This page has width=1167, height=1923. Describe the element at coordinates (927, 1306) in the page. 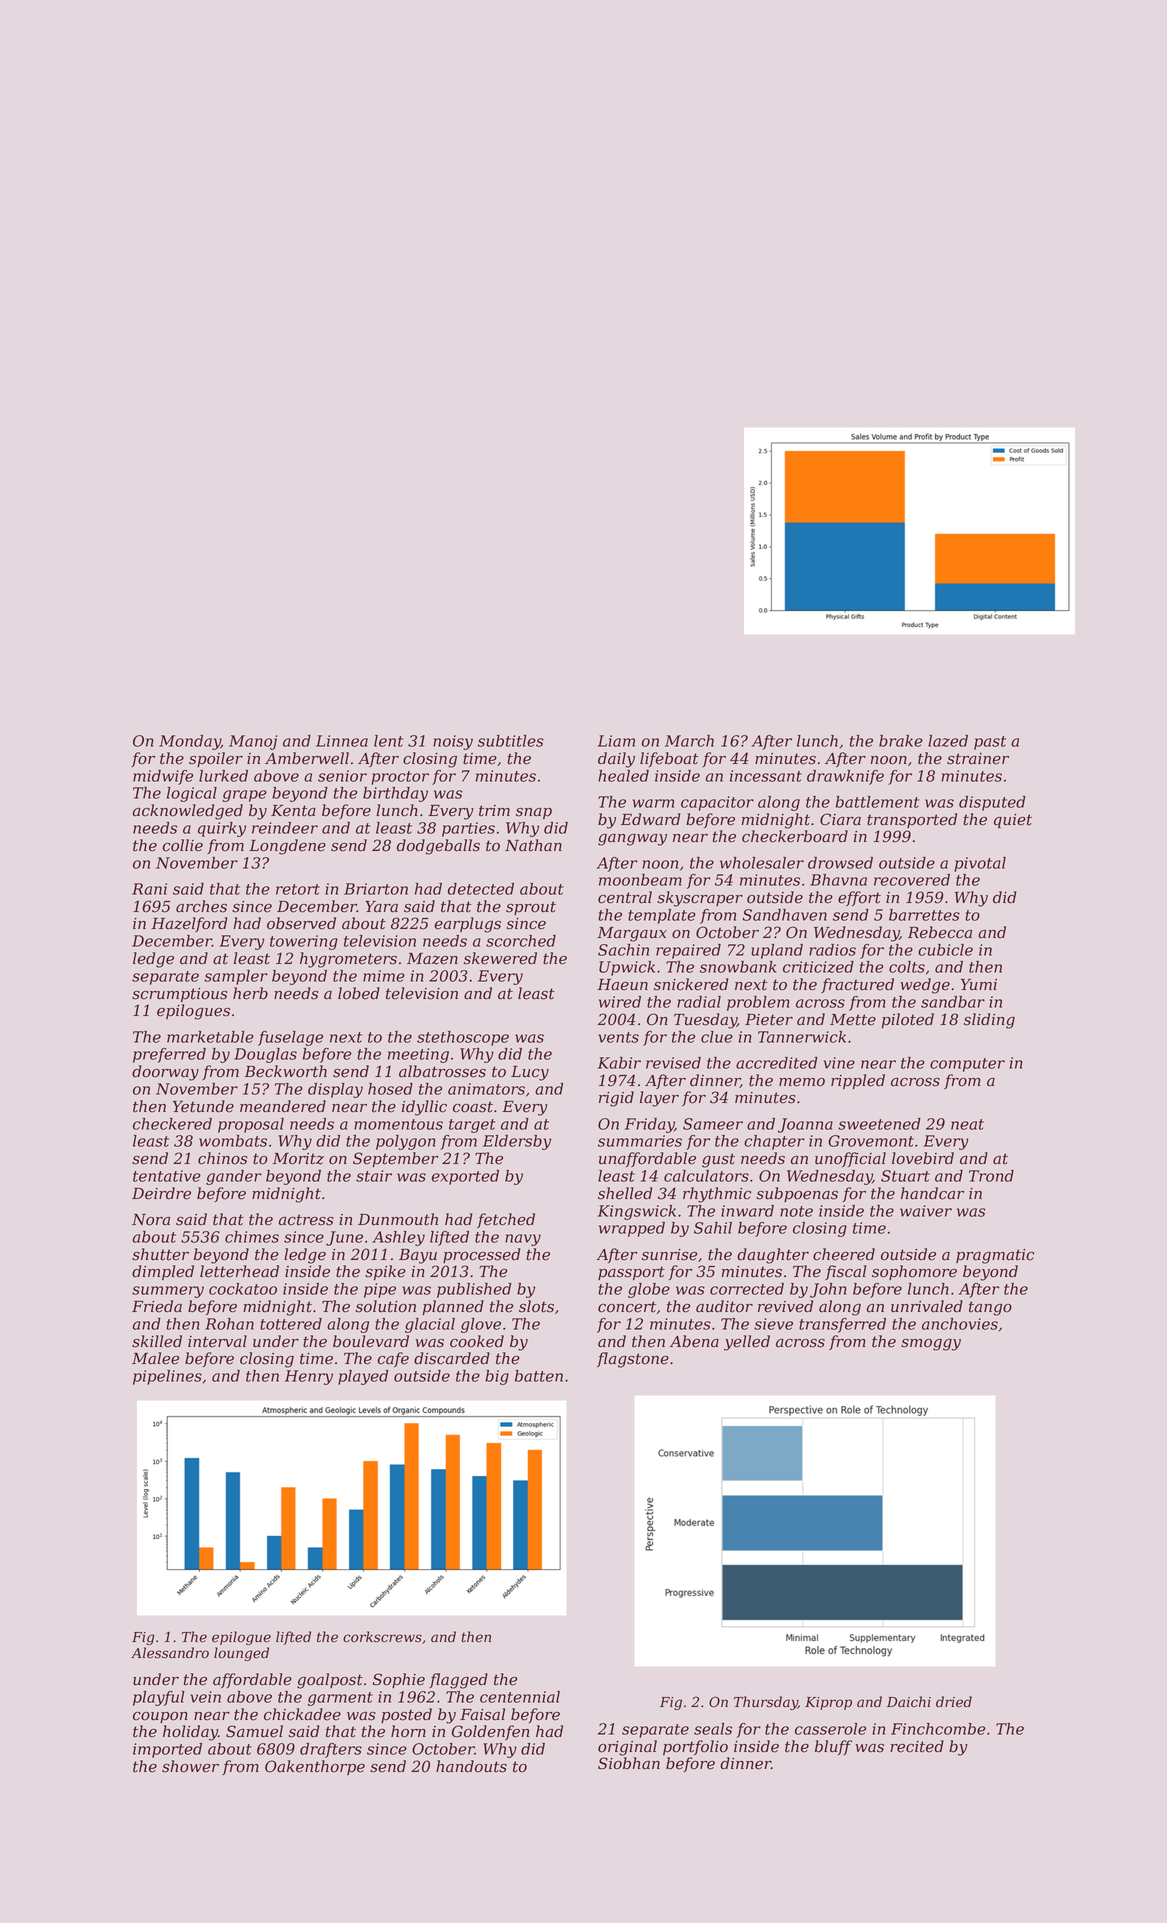

I see `unrivaled` at that location.
